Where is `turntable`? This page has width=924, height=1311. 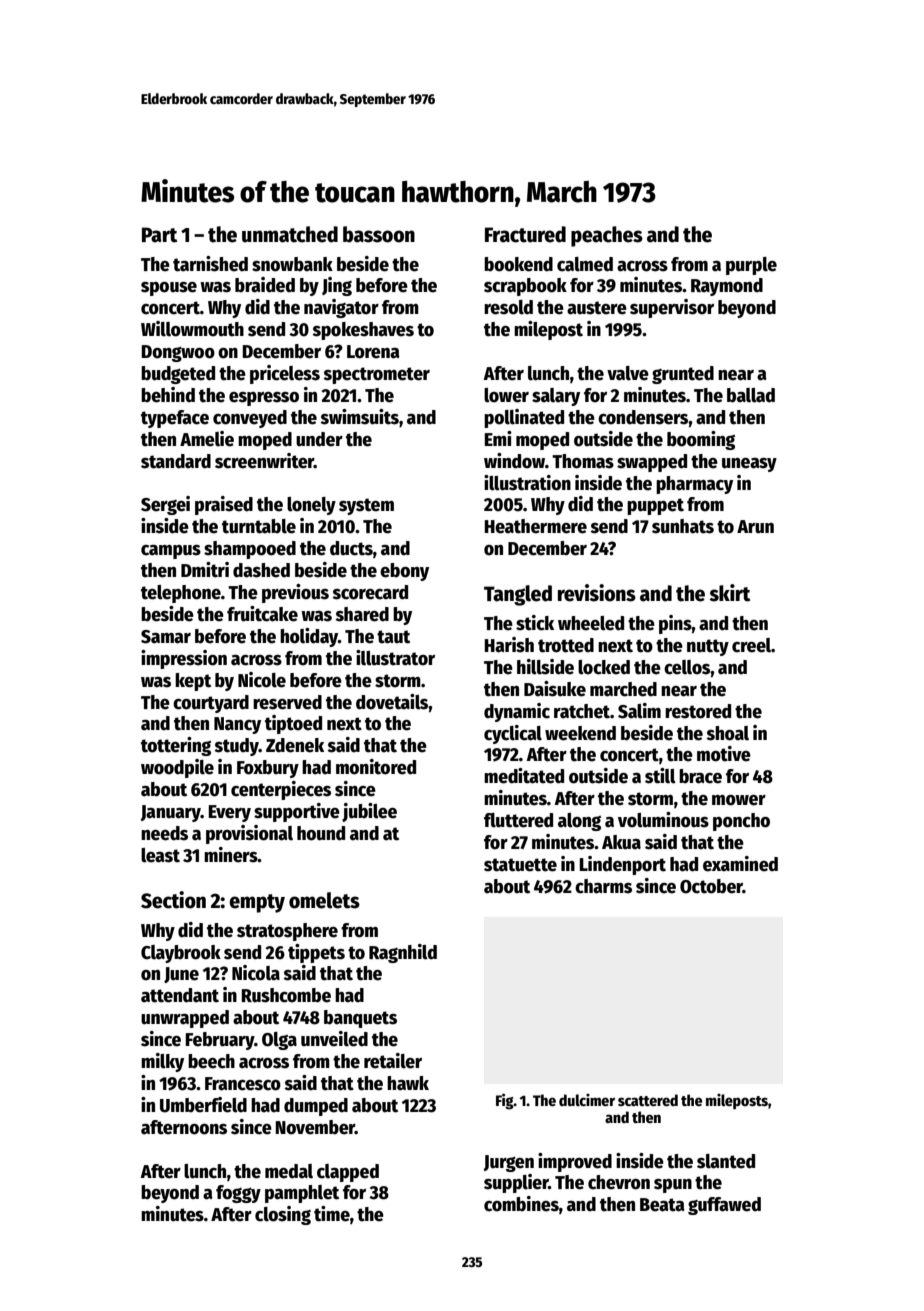 turntable is located at coordinates (259, 526).
